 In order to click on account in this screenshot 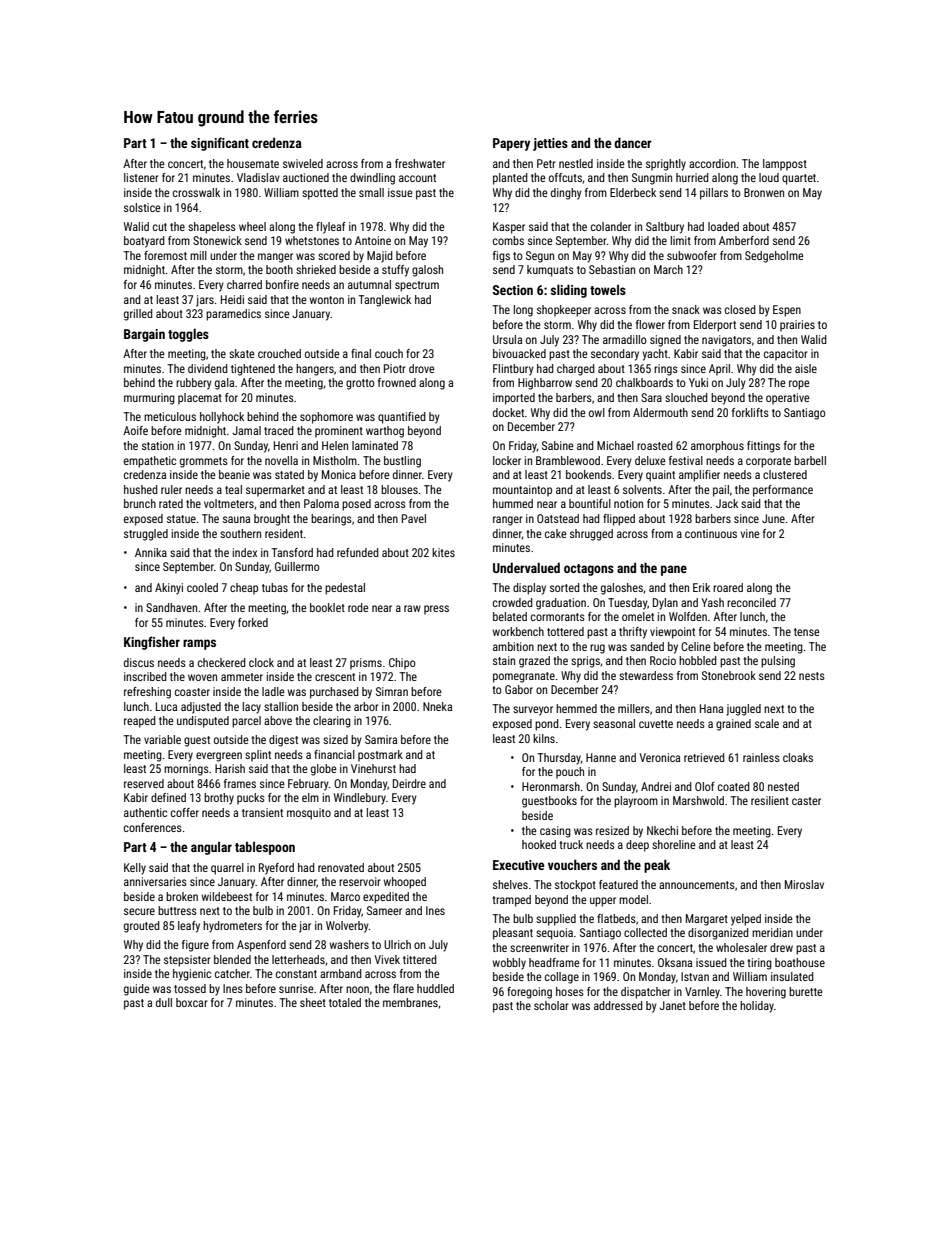, I will do `click(417, 178)`.
